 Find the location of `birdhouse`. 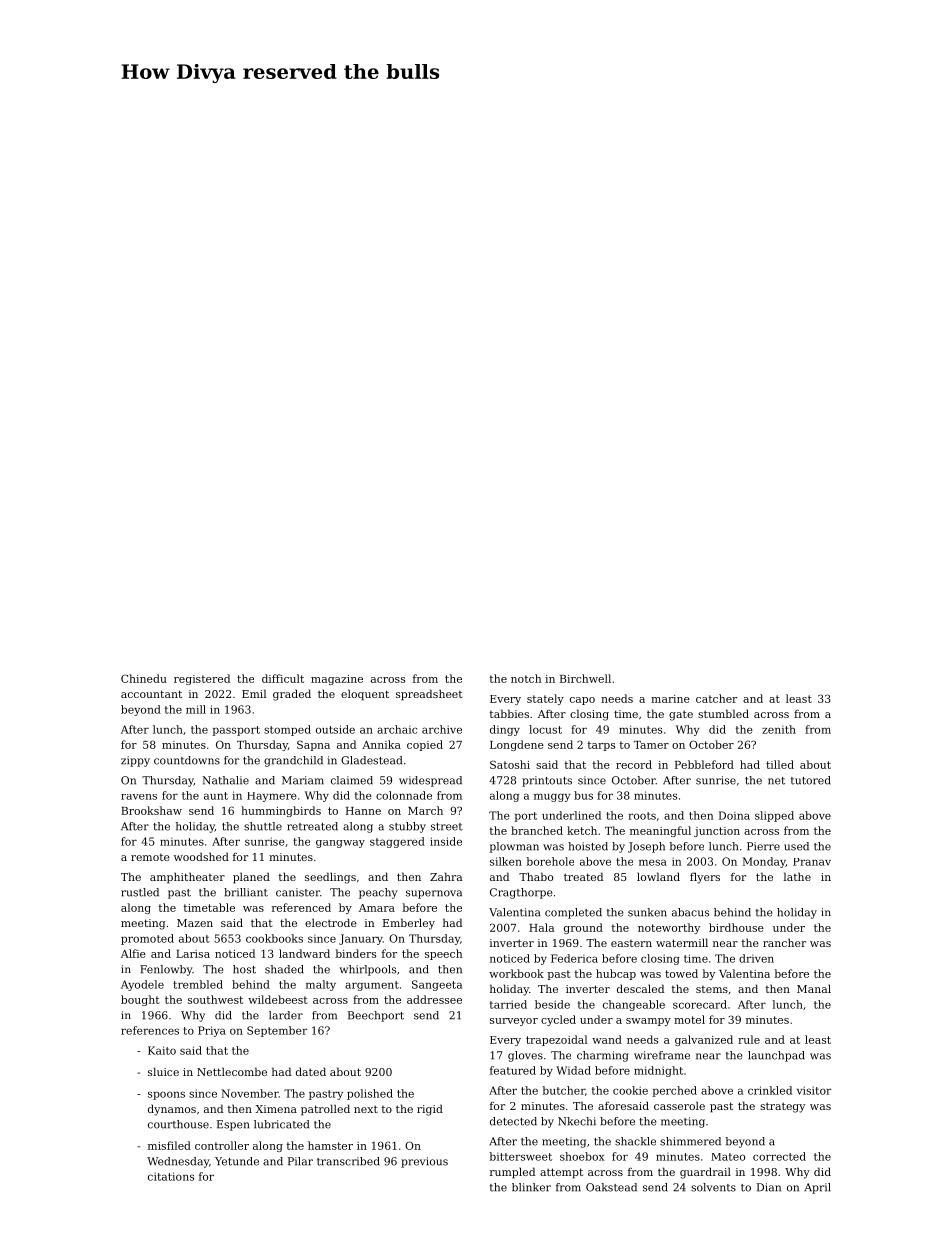

birdhouse is located at coordinates (736, 927).
